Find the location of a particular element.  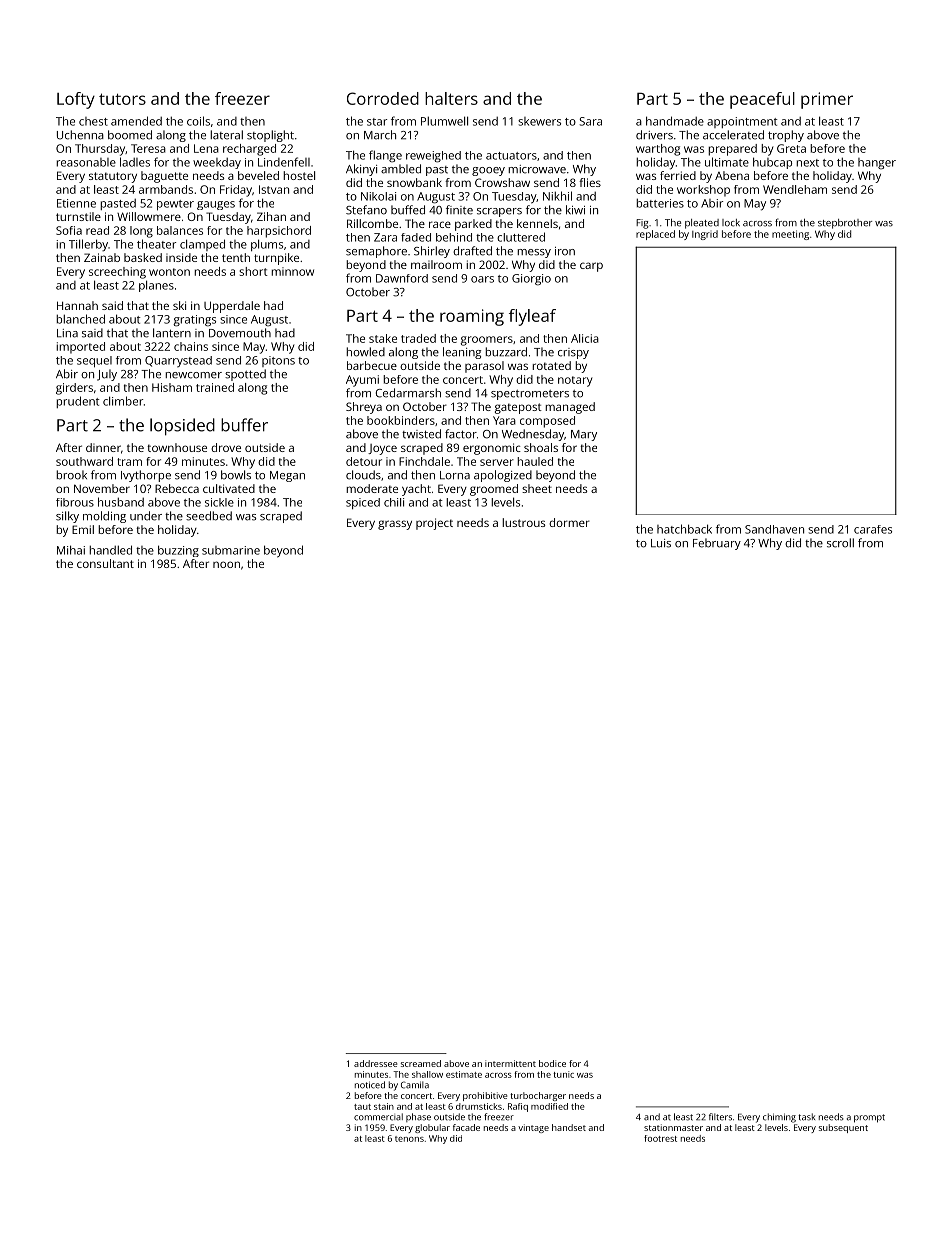

taut is located at coordinates (362, 1107).
